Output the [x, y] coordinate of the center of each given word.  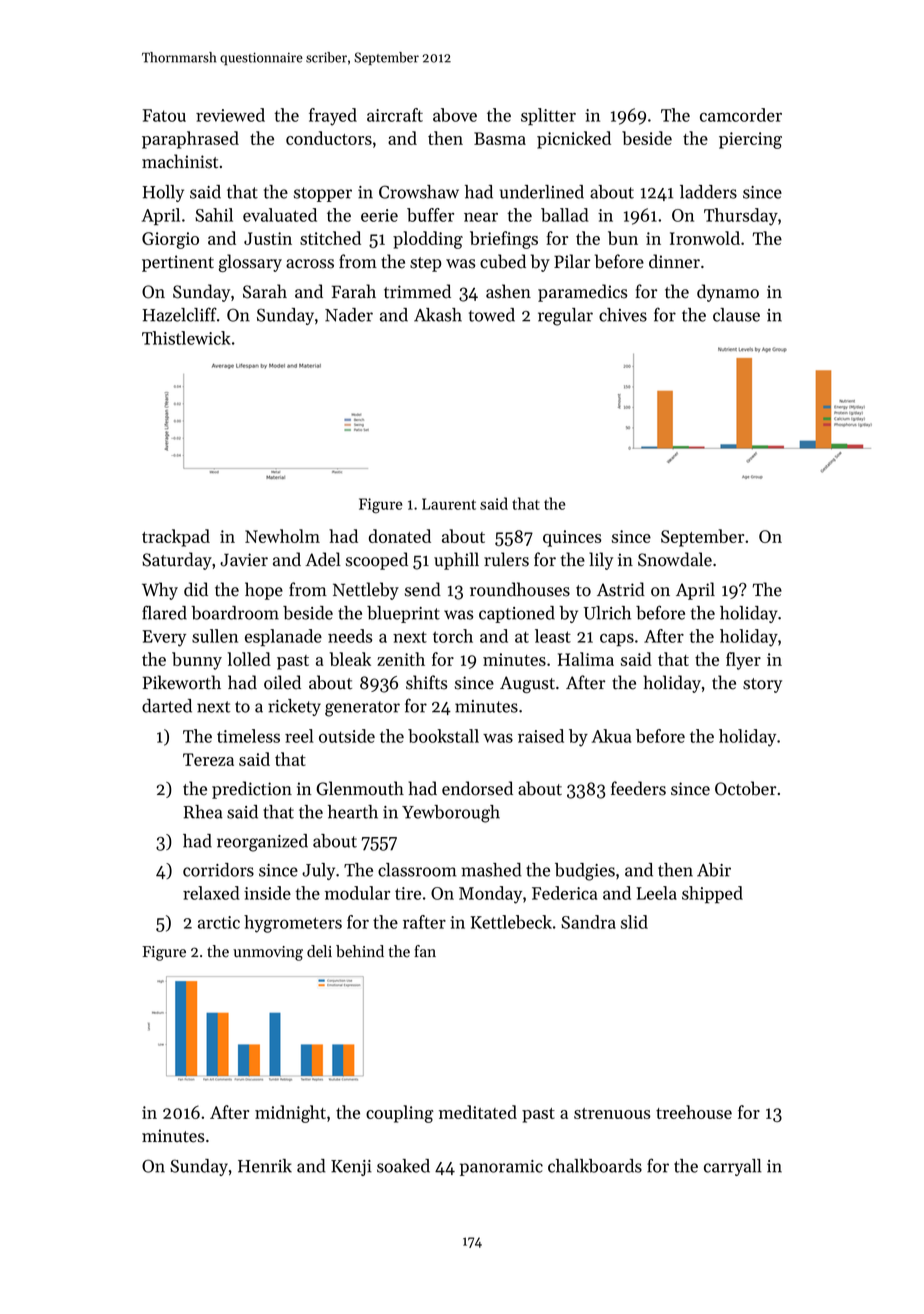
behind [360, 951]
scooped [377, 561]
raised [541, 736]
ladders [708, 192]
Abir [714, 870]
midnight [290, 1114]
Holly [163, 193]
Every [164, 638]
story [762, 685]
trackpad [176, 538]
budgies [585, 872]
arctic [219, 922]
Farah [354, 291]
